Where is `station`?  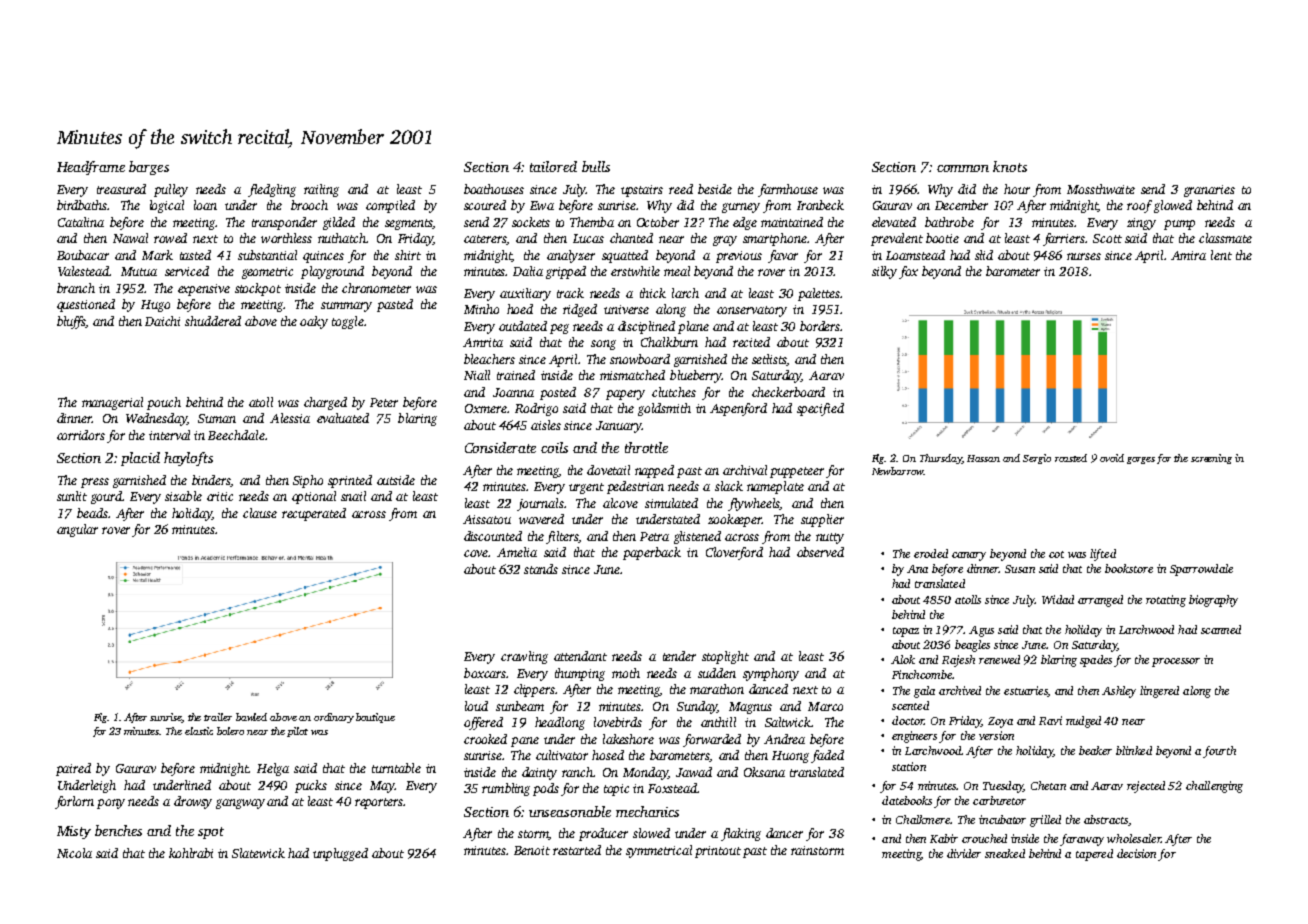 station is located at coordinates (909, 766).
